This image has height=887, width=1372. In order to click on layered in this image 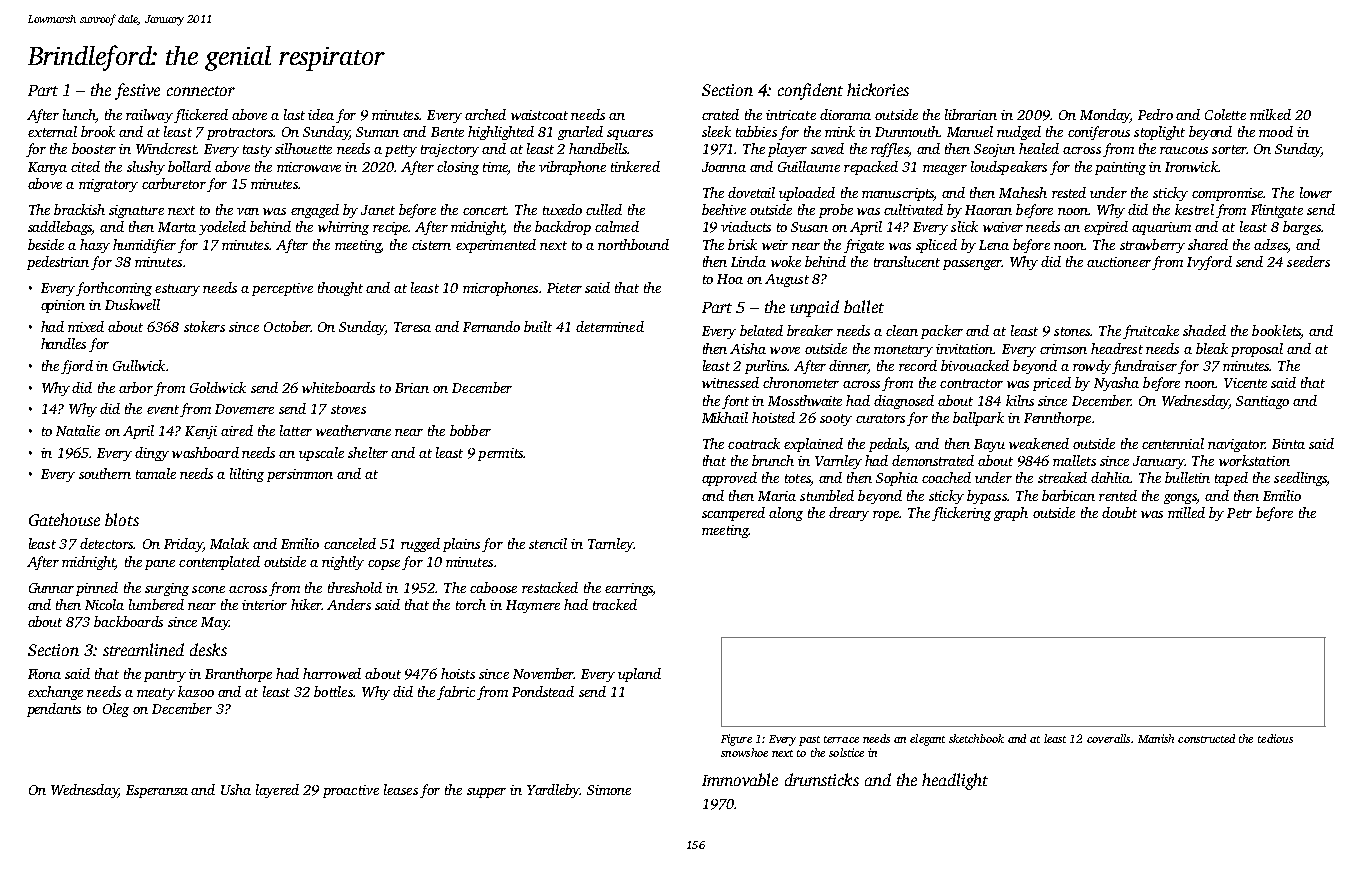, I will do `click(277, 791)`.
